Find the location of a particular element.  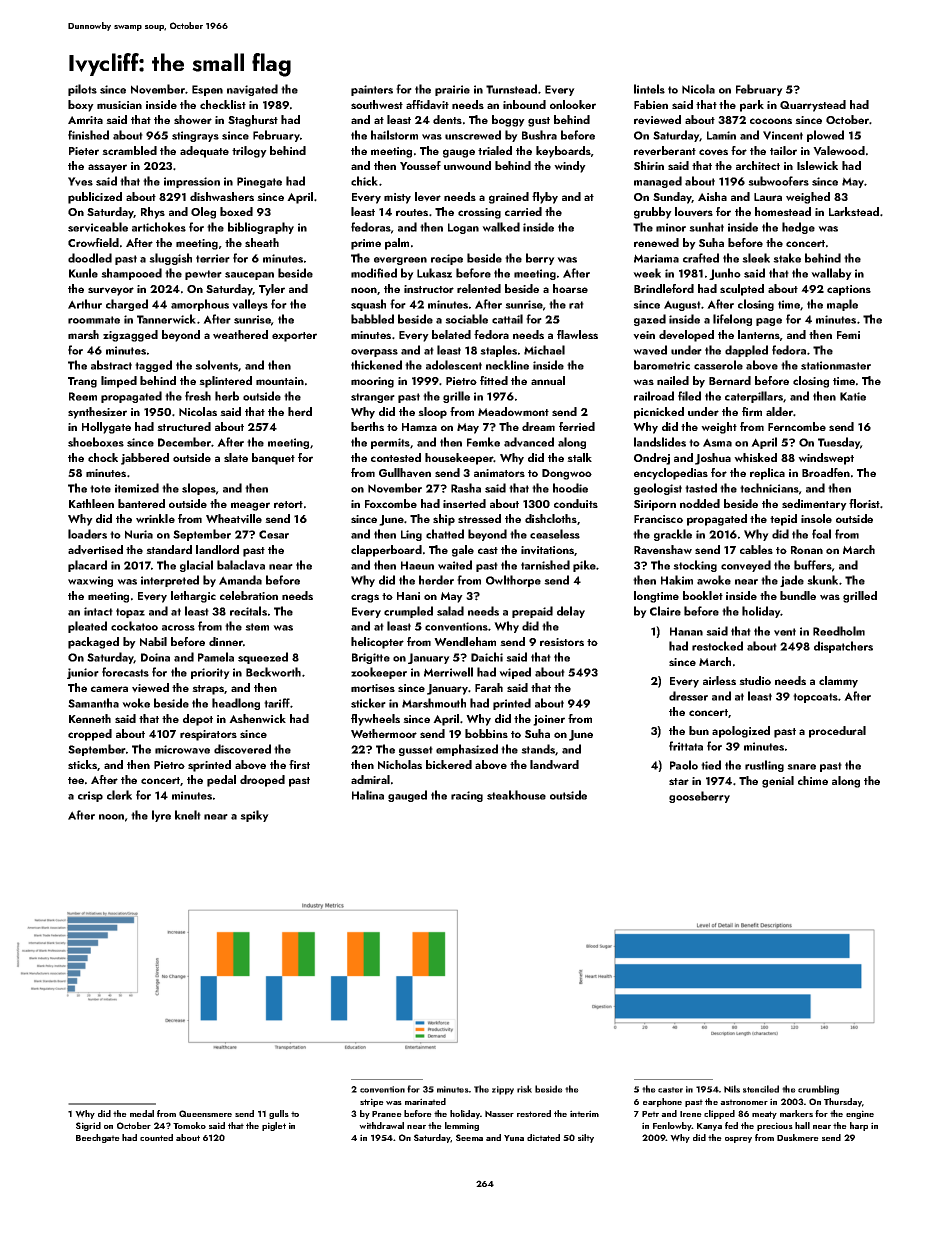

Kenneth is located at coordinates (90, 718).
